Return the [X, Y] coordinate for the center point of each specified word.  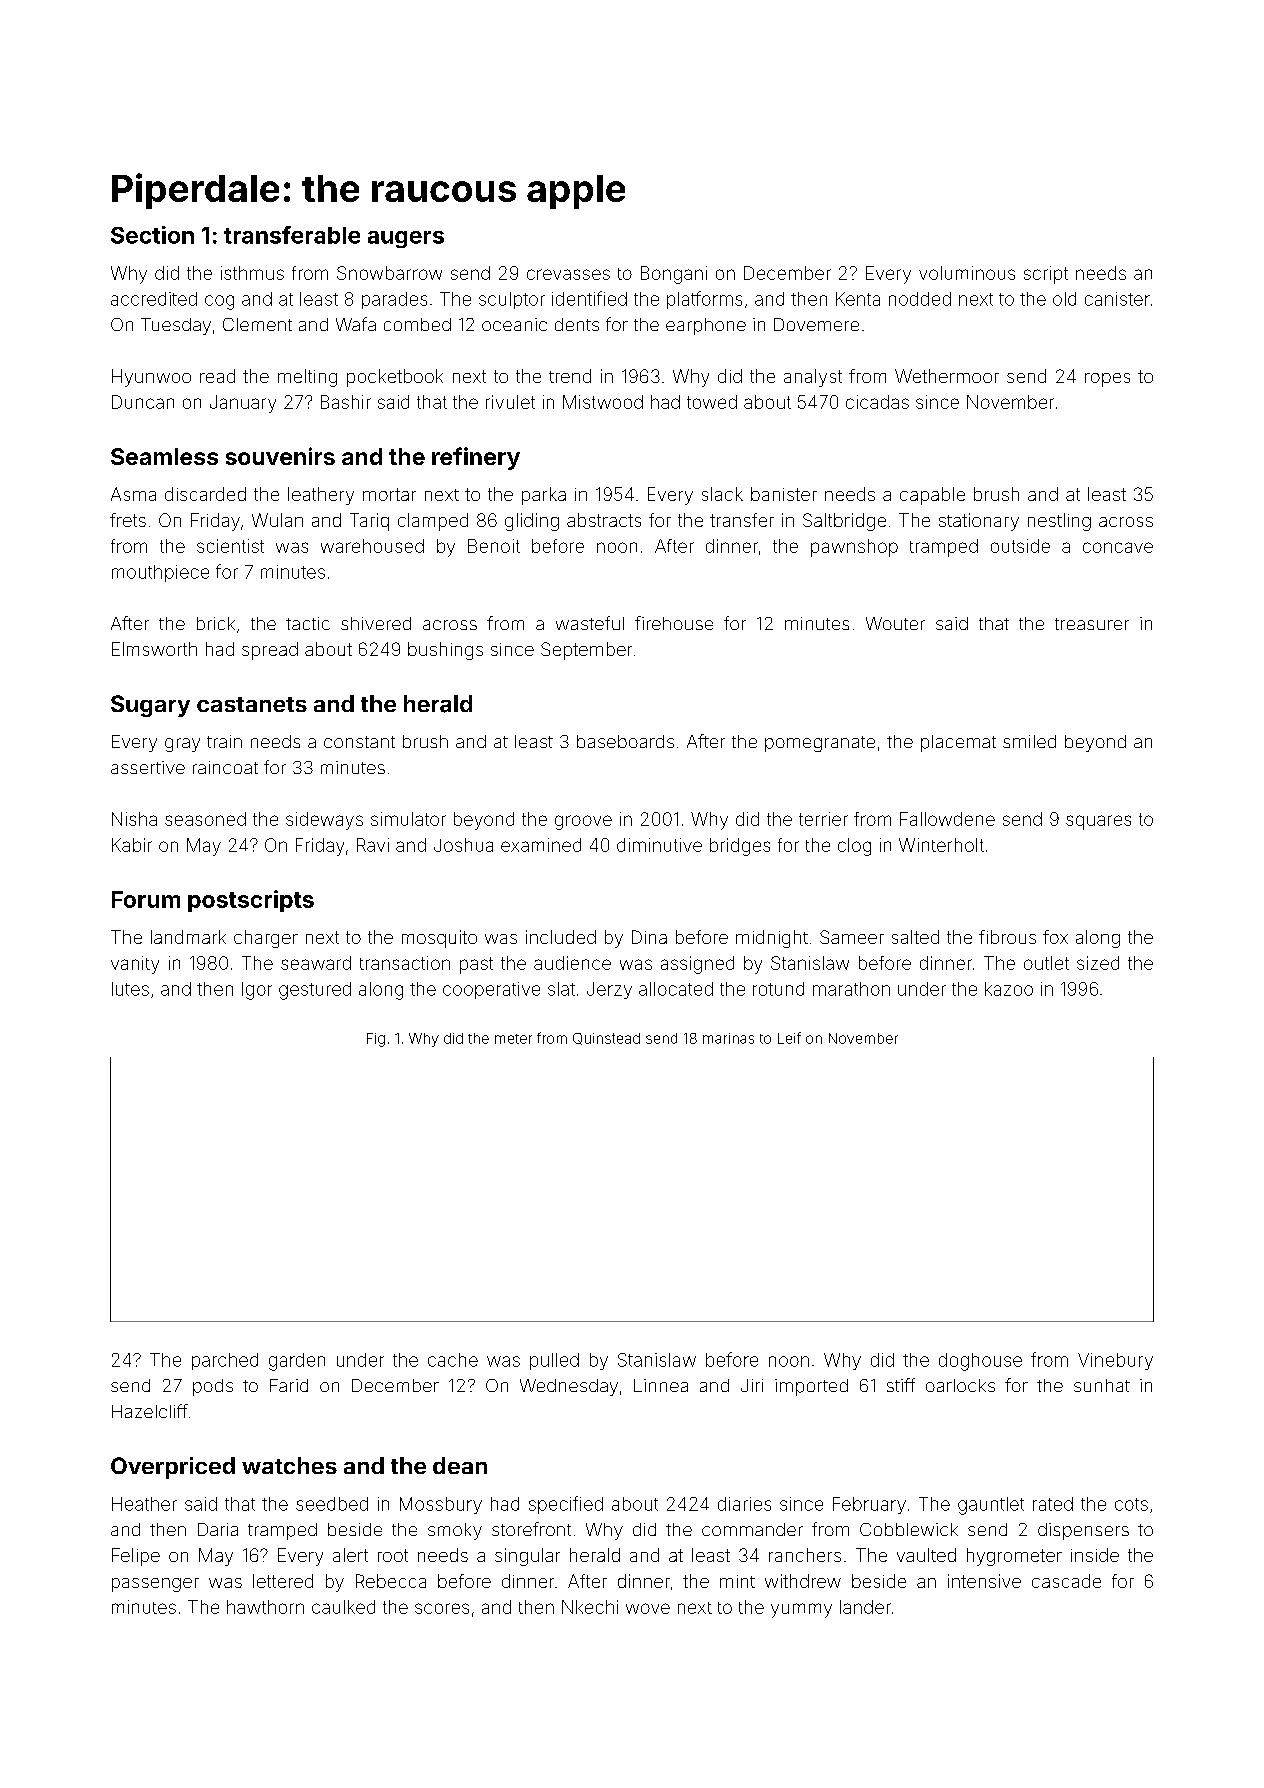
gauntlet [991, 1506]
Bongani [674, 275]
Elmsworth [154, 649]
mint [737, 1581]
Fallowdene [947, 819]
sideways [324, 821]
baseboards [625, 741]
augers [406, 239]
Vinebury [1115, 1361]
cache [453, 1360]
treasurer [1092, 624]
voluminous [967, 273]
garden [297, 1362]
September [586, 651]
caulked [343, 1607]
